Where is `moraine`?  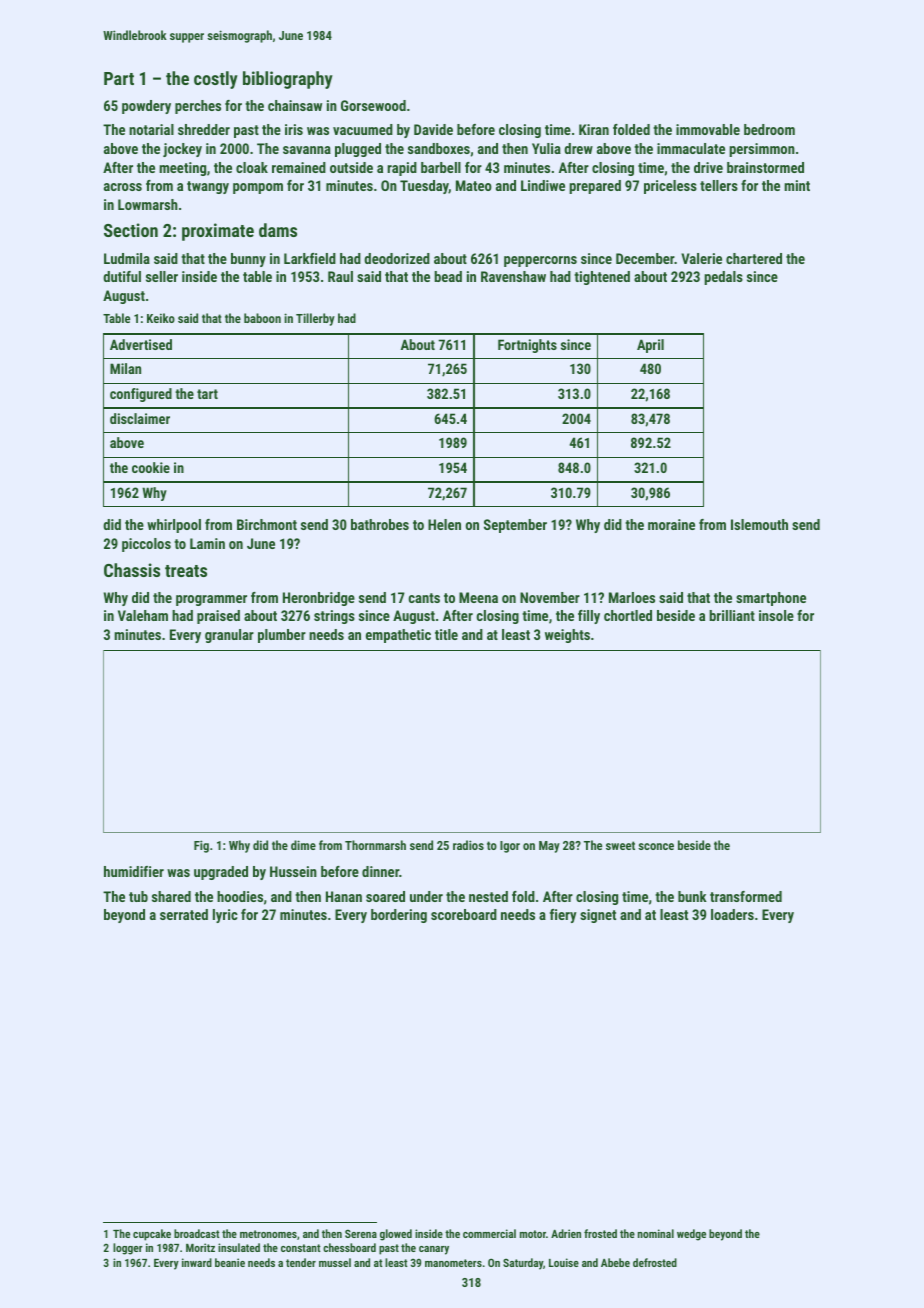 moraine is located at coordinates (671, 524).
